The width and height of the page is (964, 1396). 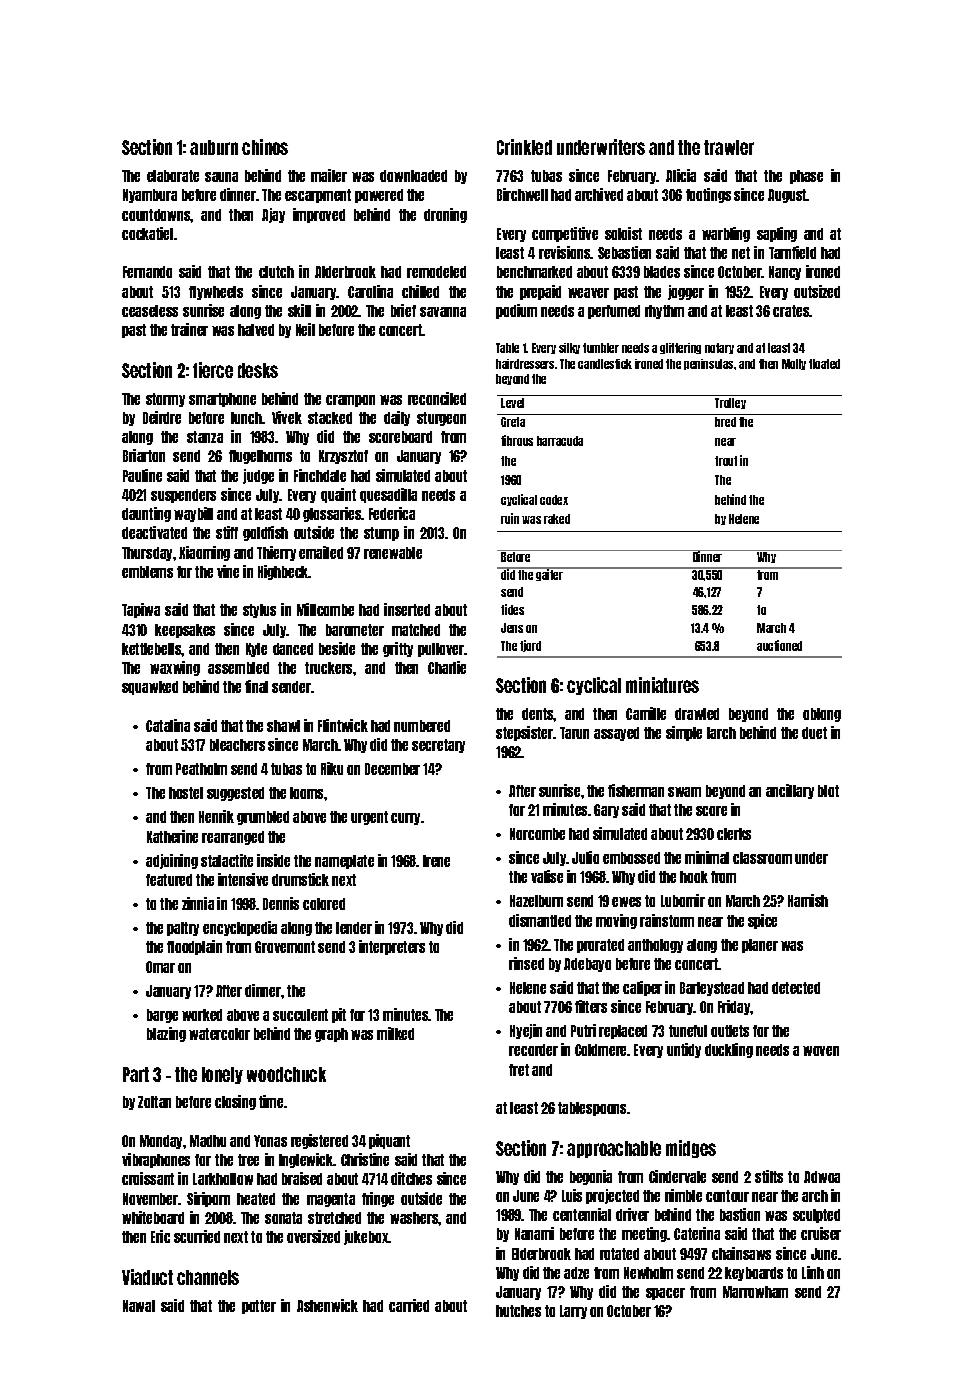 I want to click on quesadilla, so click(x=388, y=495).
